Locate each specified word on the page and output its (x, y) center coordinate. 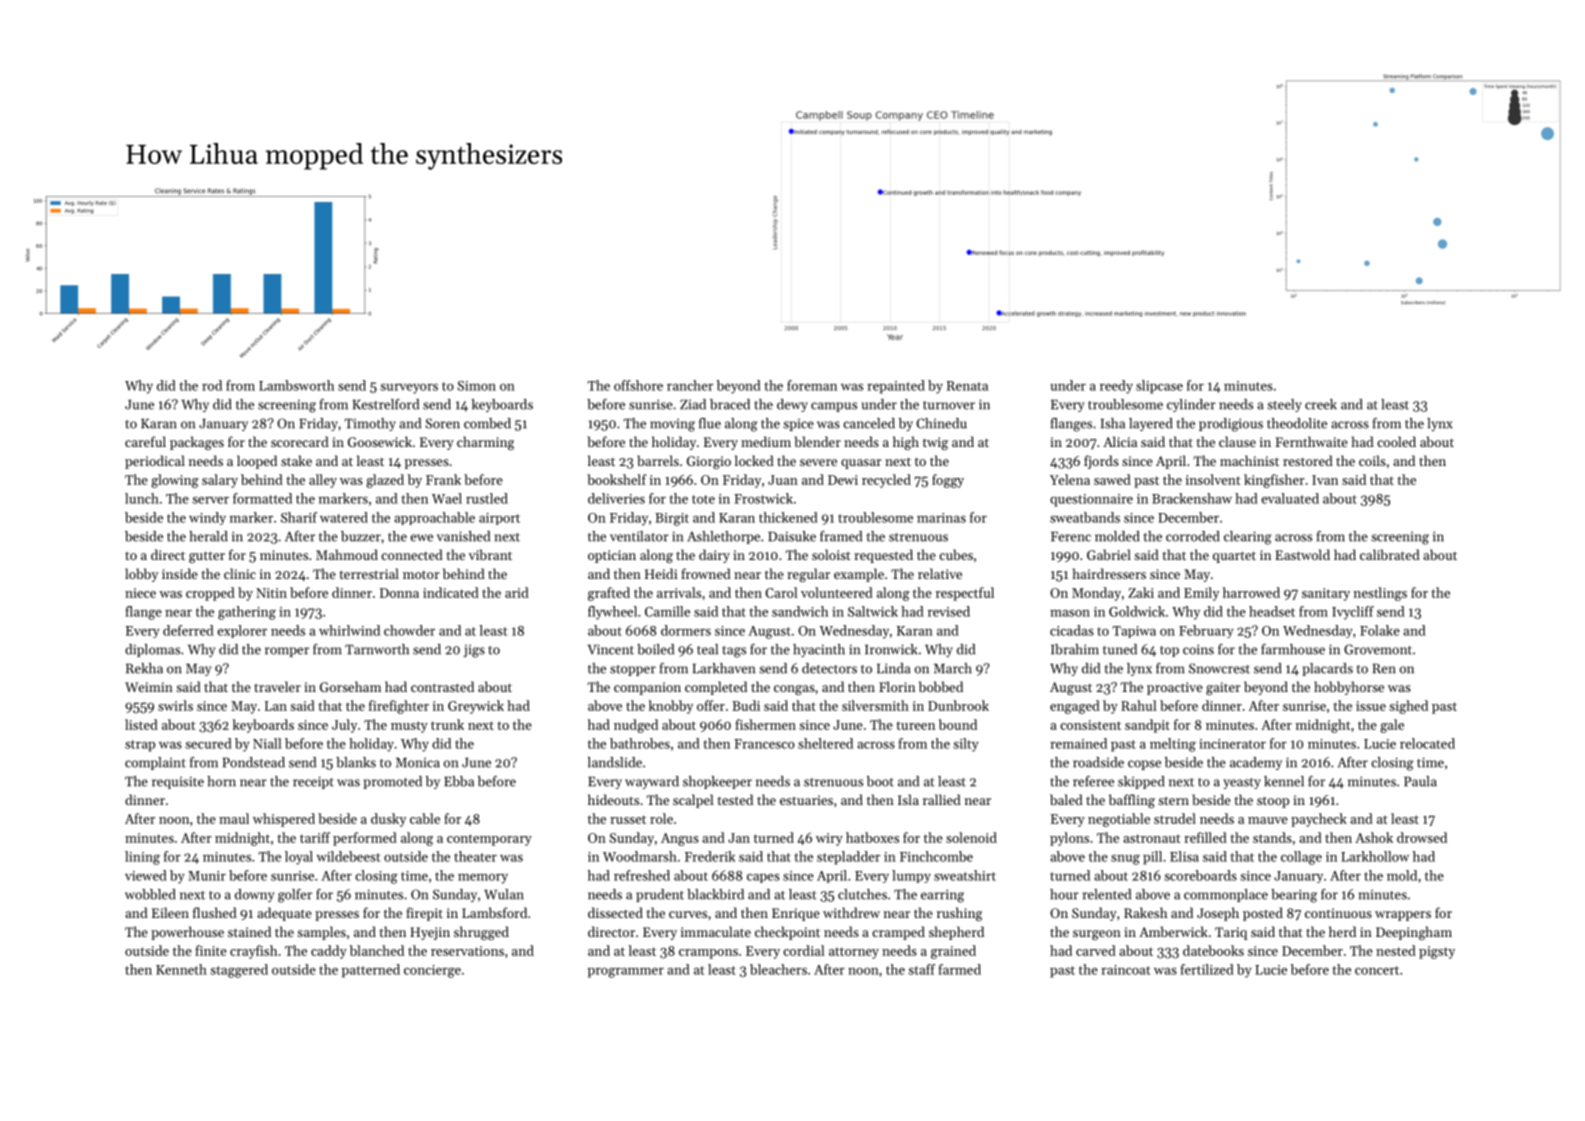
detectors (829, 668)
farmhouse (1293, 649)
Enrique (796, 914)
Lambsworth (296, 385)
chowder (409, 630)
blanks (356, 762)
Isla (908, 799)
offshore (638, 385)
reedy (1116, 387)
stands (1272, 837)
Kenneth (181, 969)
